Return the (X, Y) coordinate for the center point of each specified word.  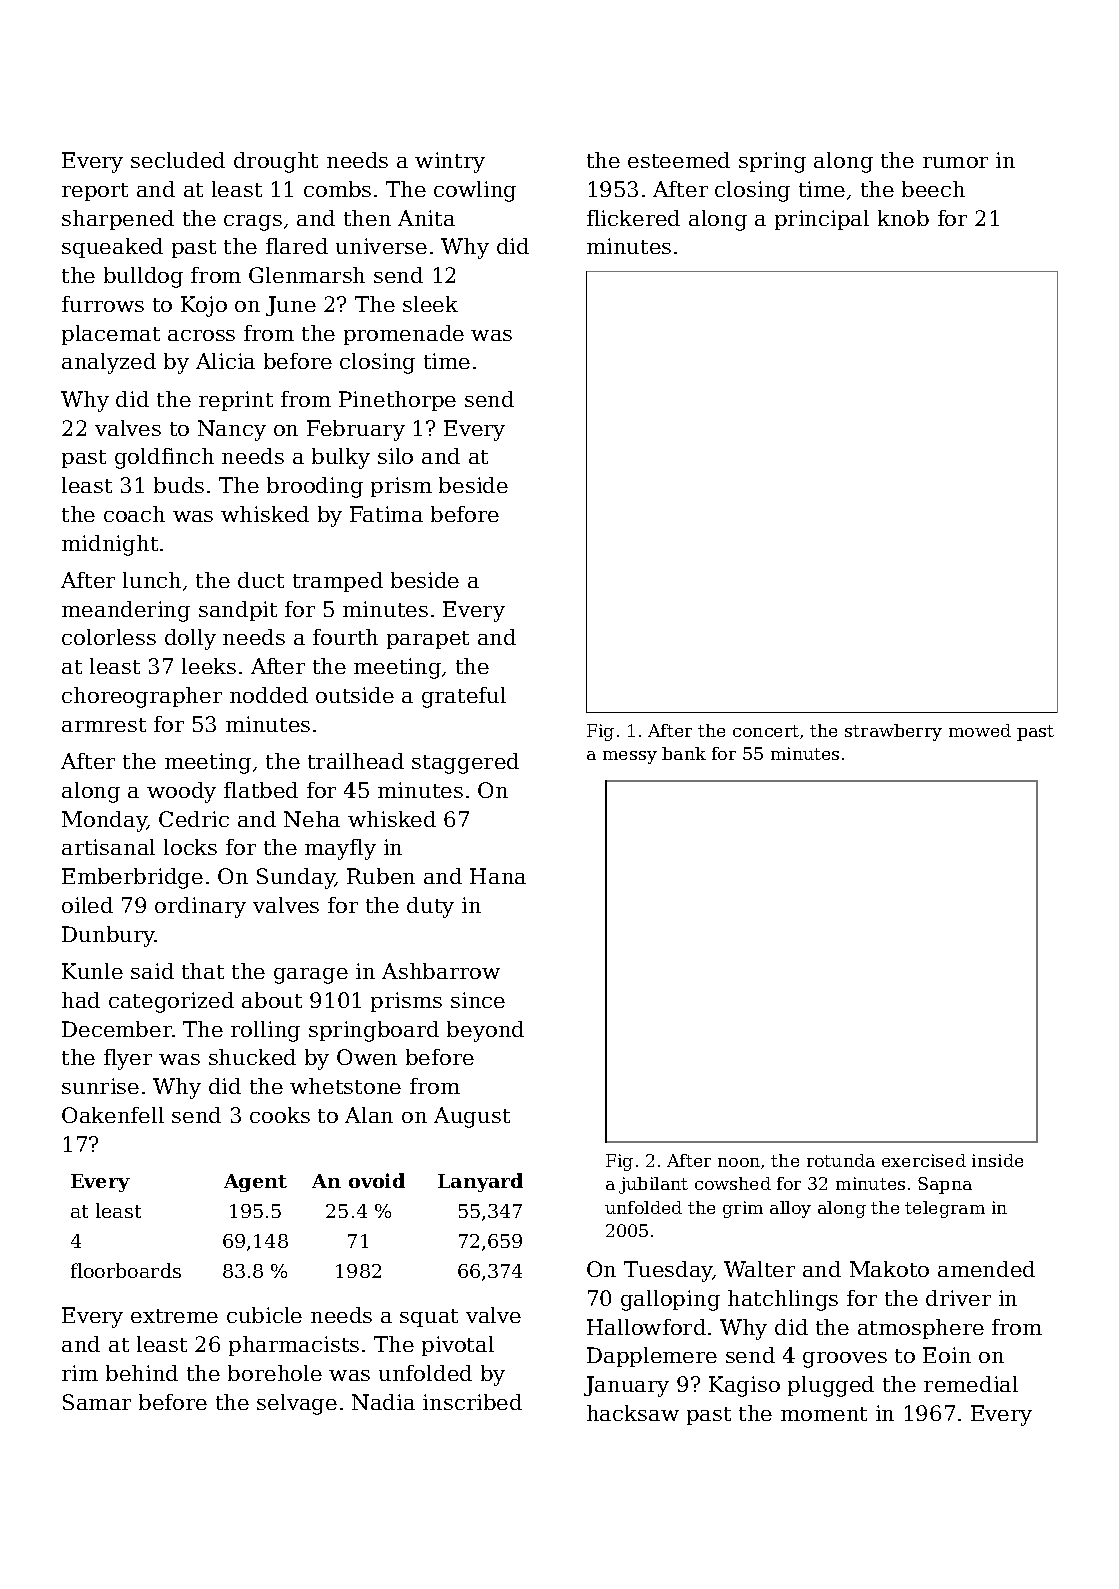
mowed (980, 730)
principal (822, 220)
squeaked (112, 248)
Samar (97, 1402)
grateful (464, 697)
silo (395, 456)
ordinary (200, 907)
